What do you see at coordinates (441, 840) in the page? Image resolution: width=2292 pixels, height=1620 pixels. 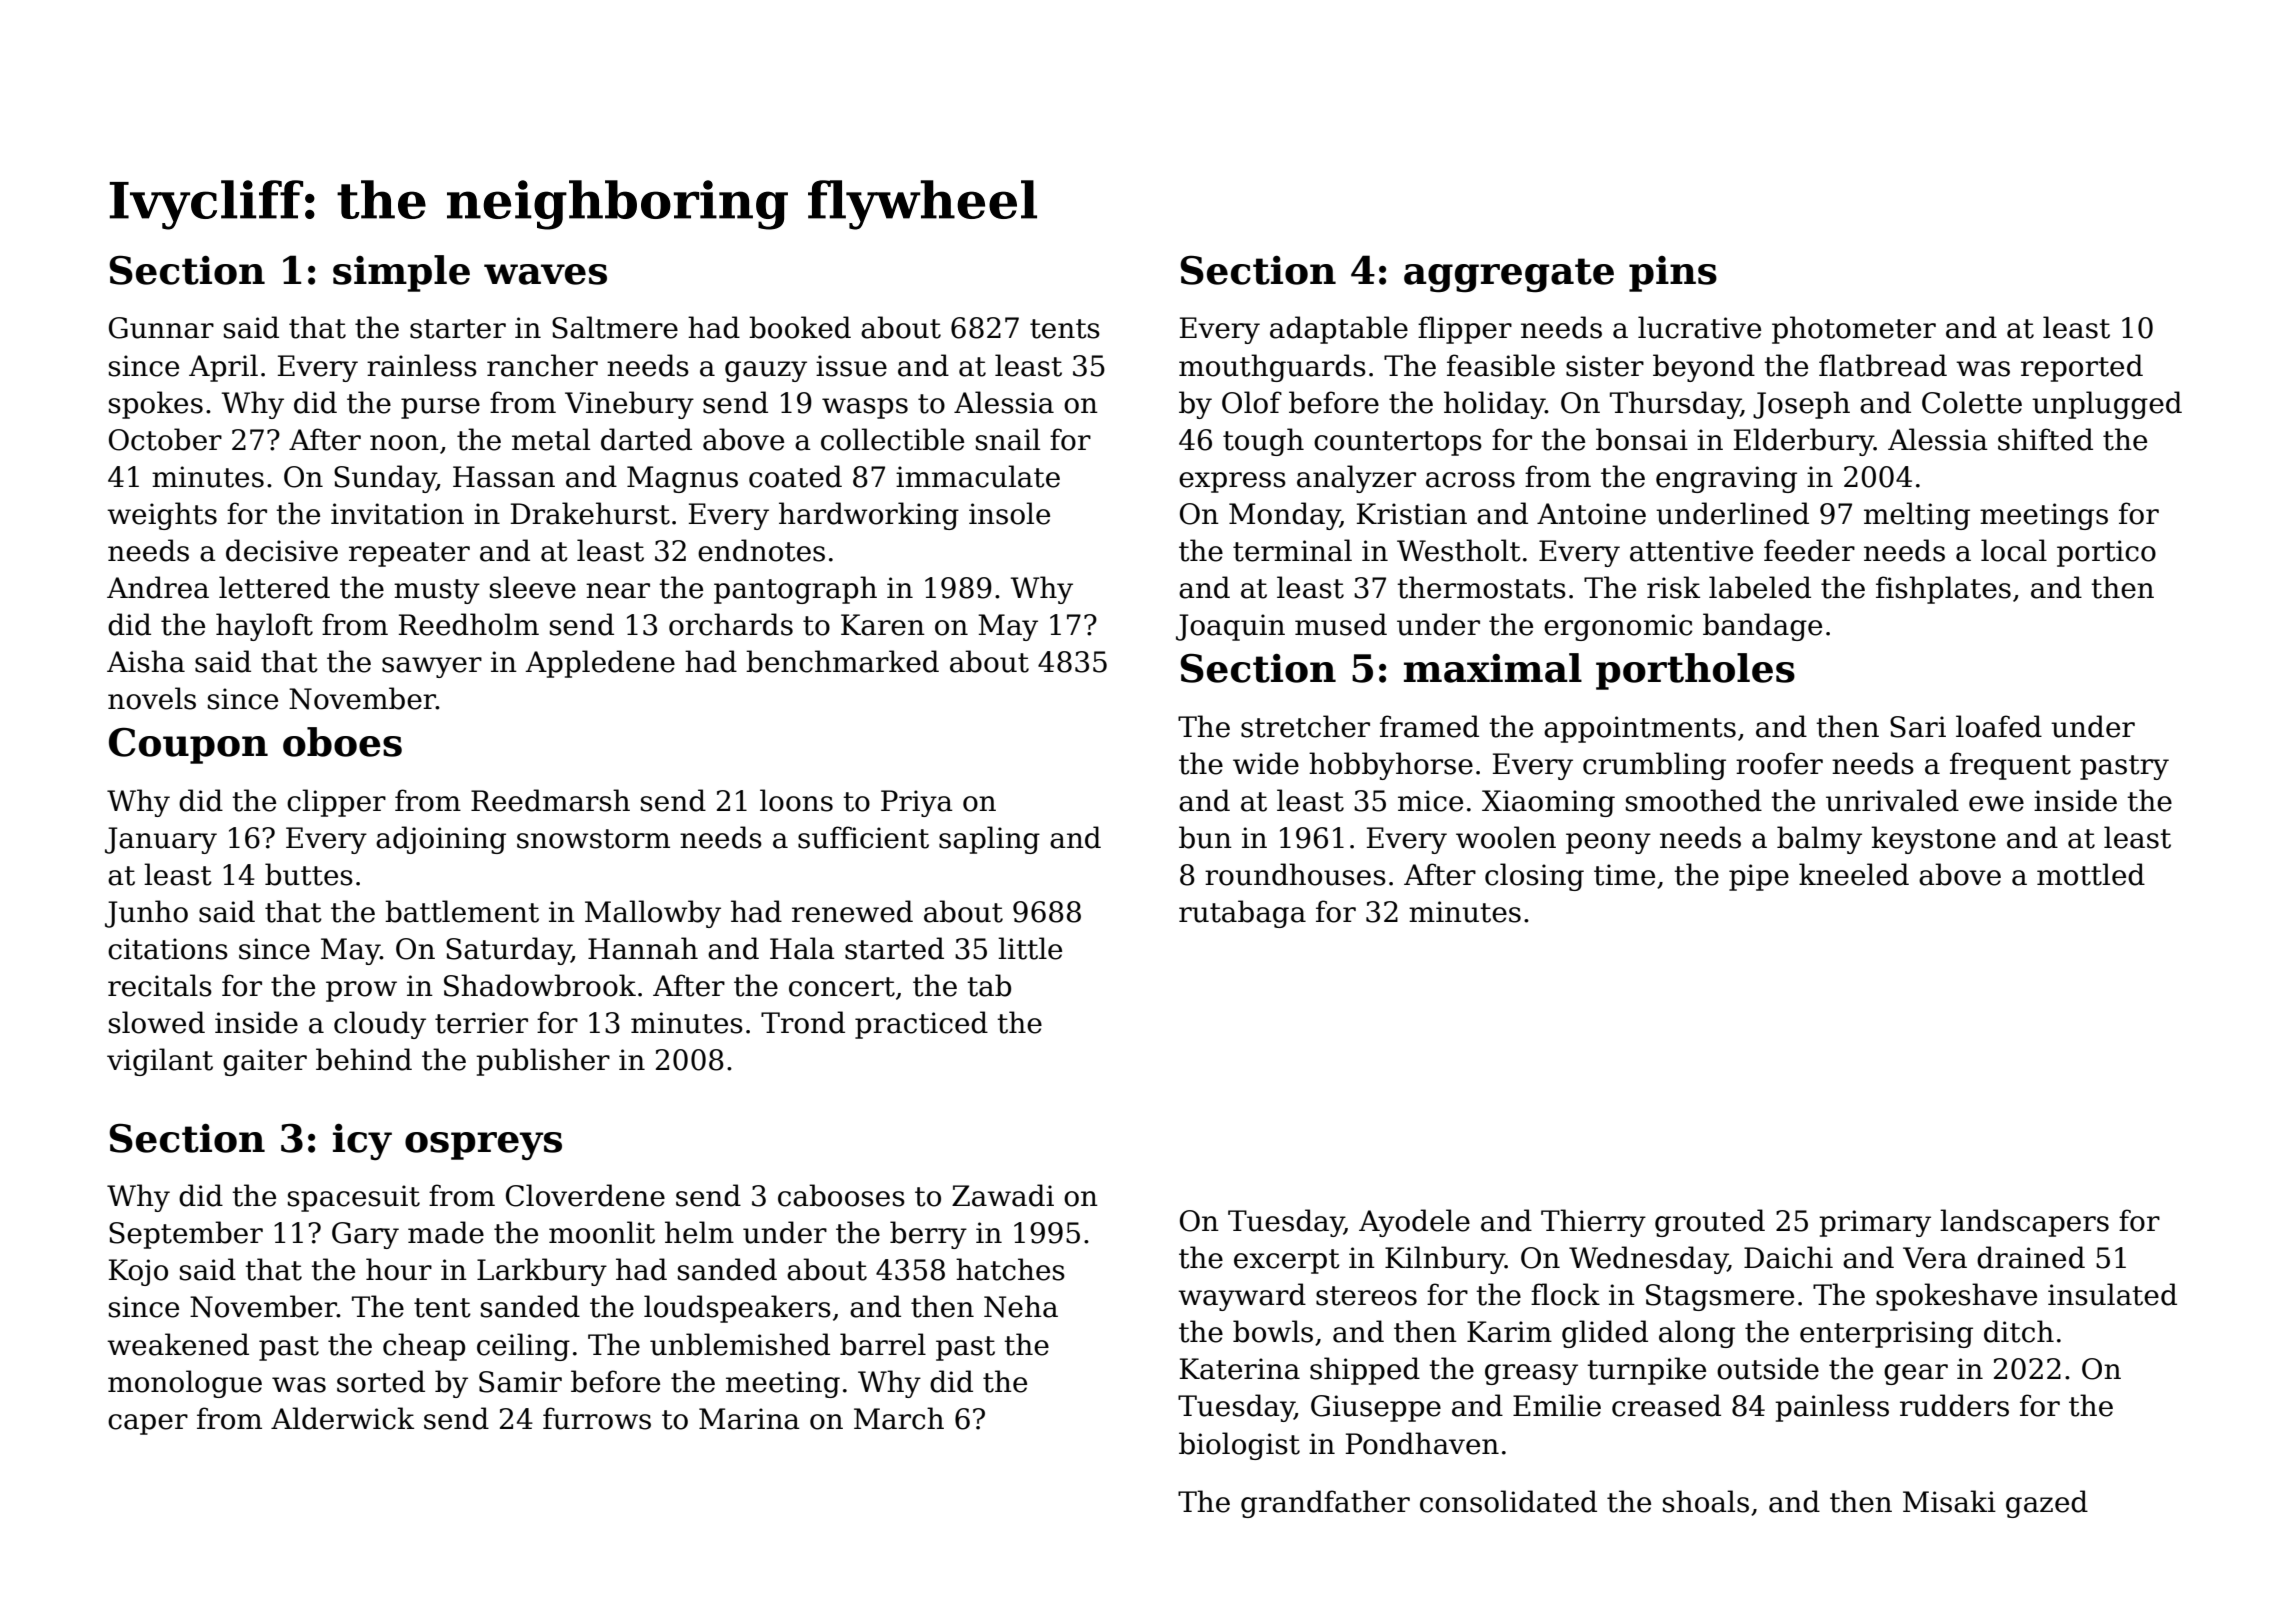 I see `adjoining` at bounding box center [441, 840].
